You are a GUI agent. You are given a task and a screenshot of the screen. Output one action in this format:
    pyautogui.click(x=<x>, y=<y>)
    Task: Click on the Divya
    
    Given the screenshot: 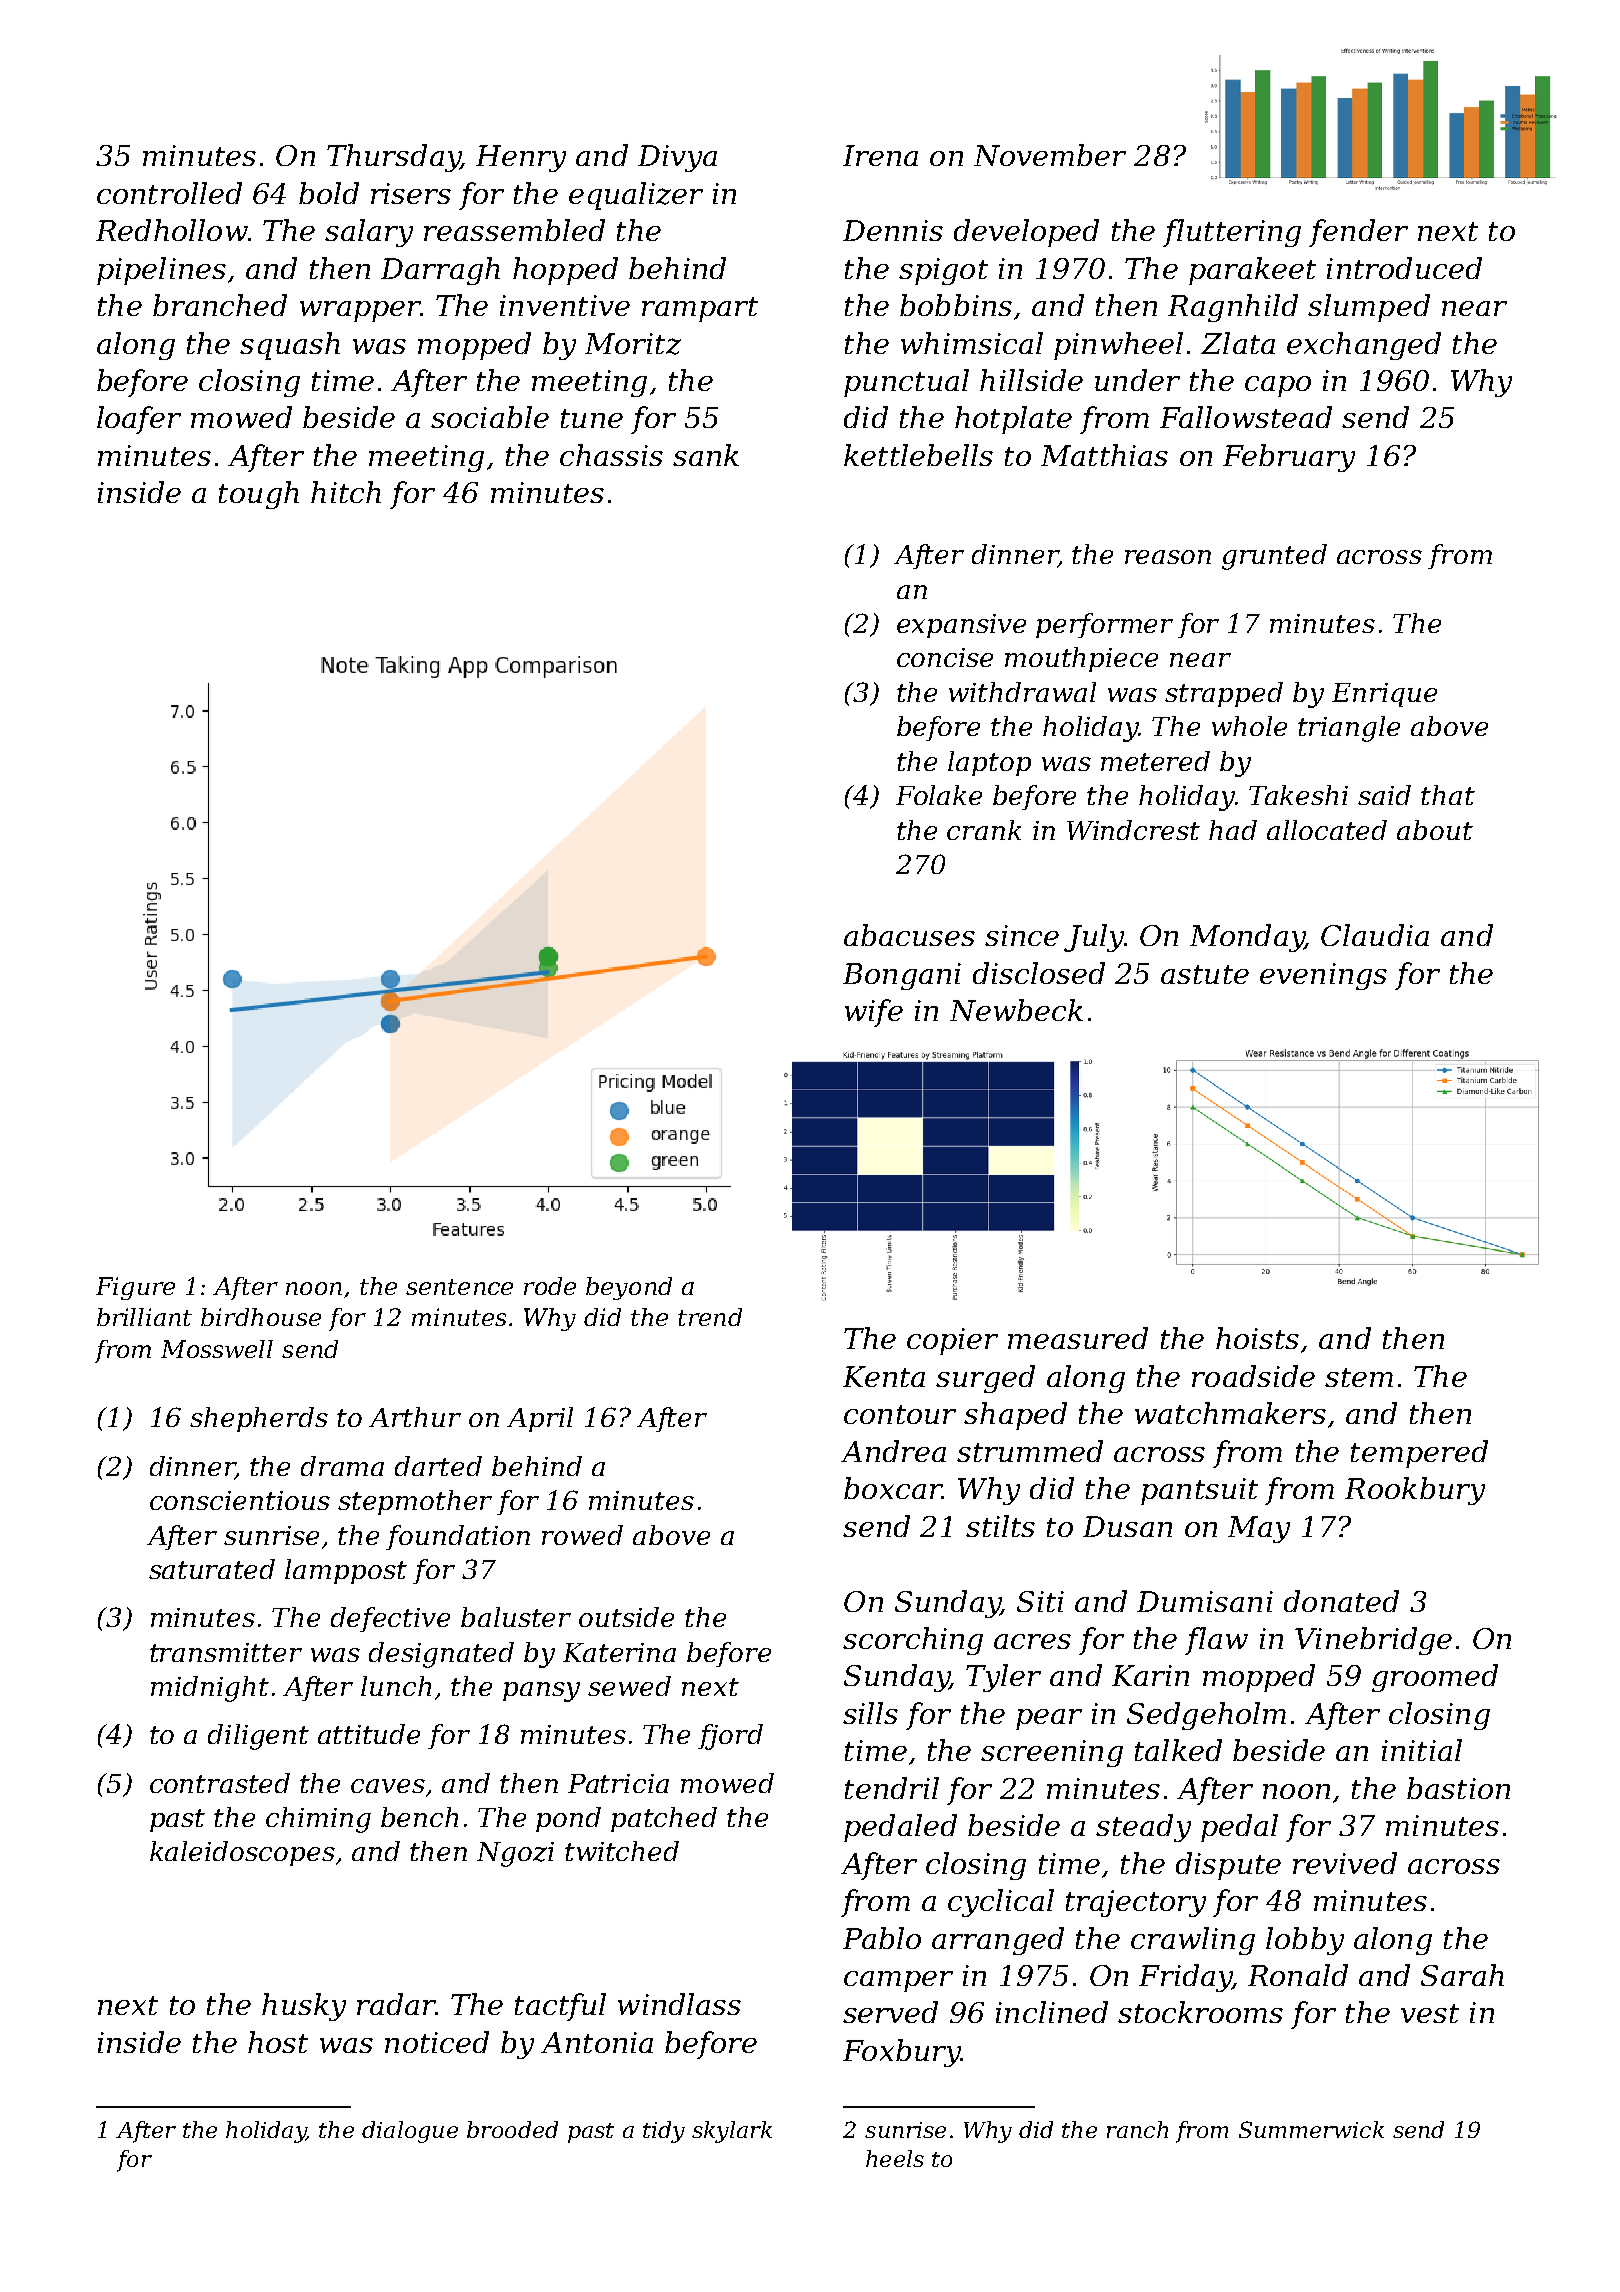 What is the action you would take?
    pyautogui.click(x=677, y=158)
